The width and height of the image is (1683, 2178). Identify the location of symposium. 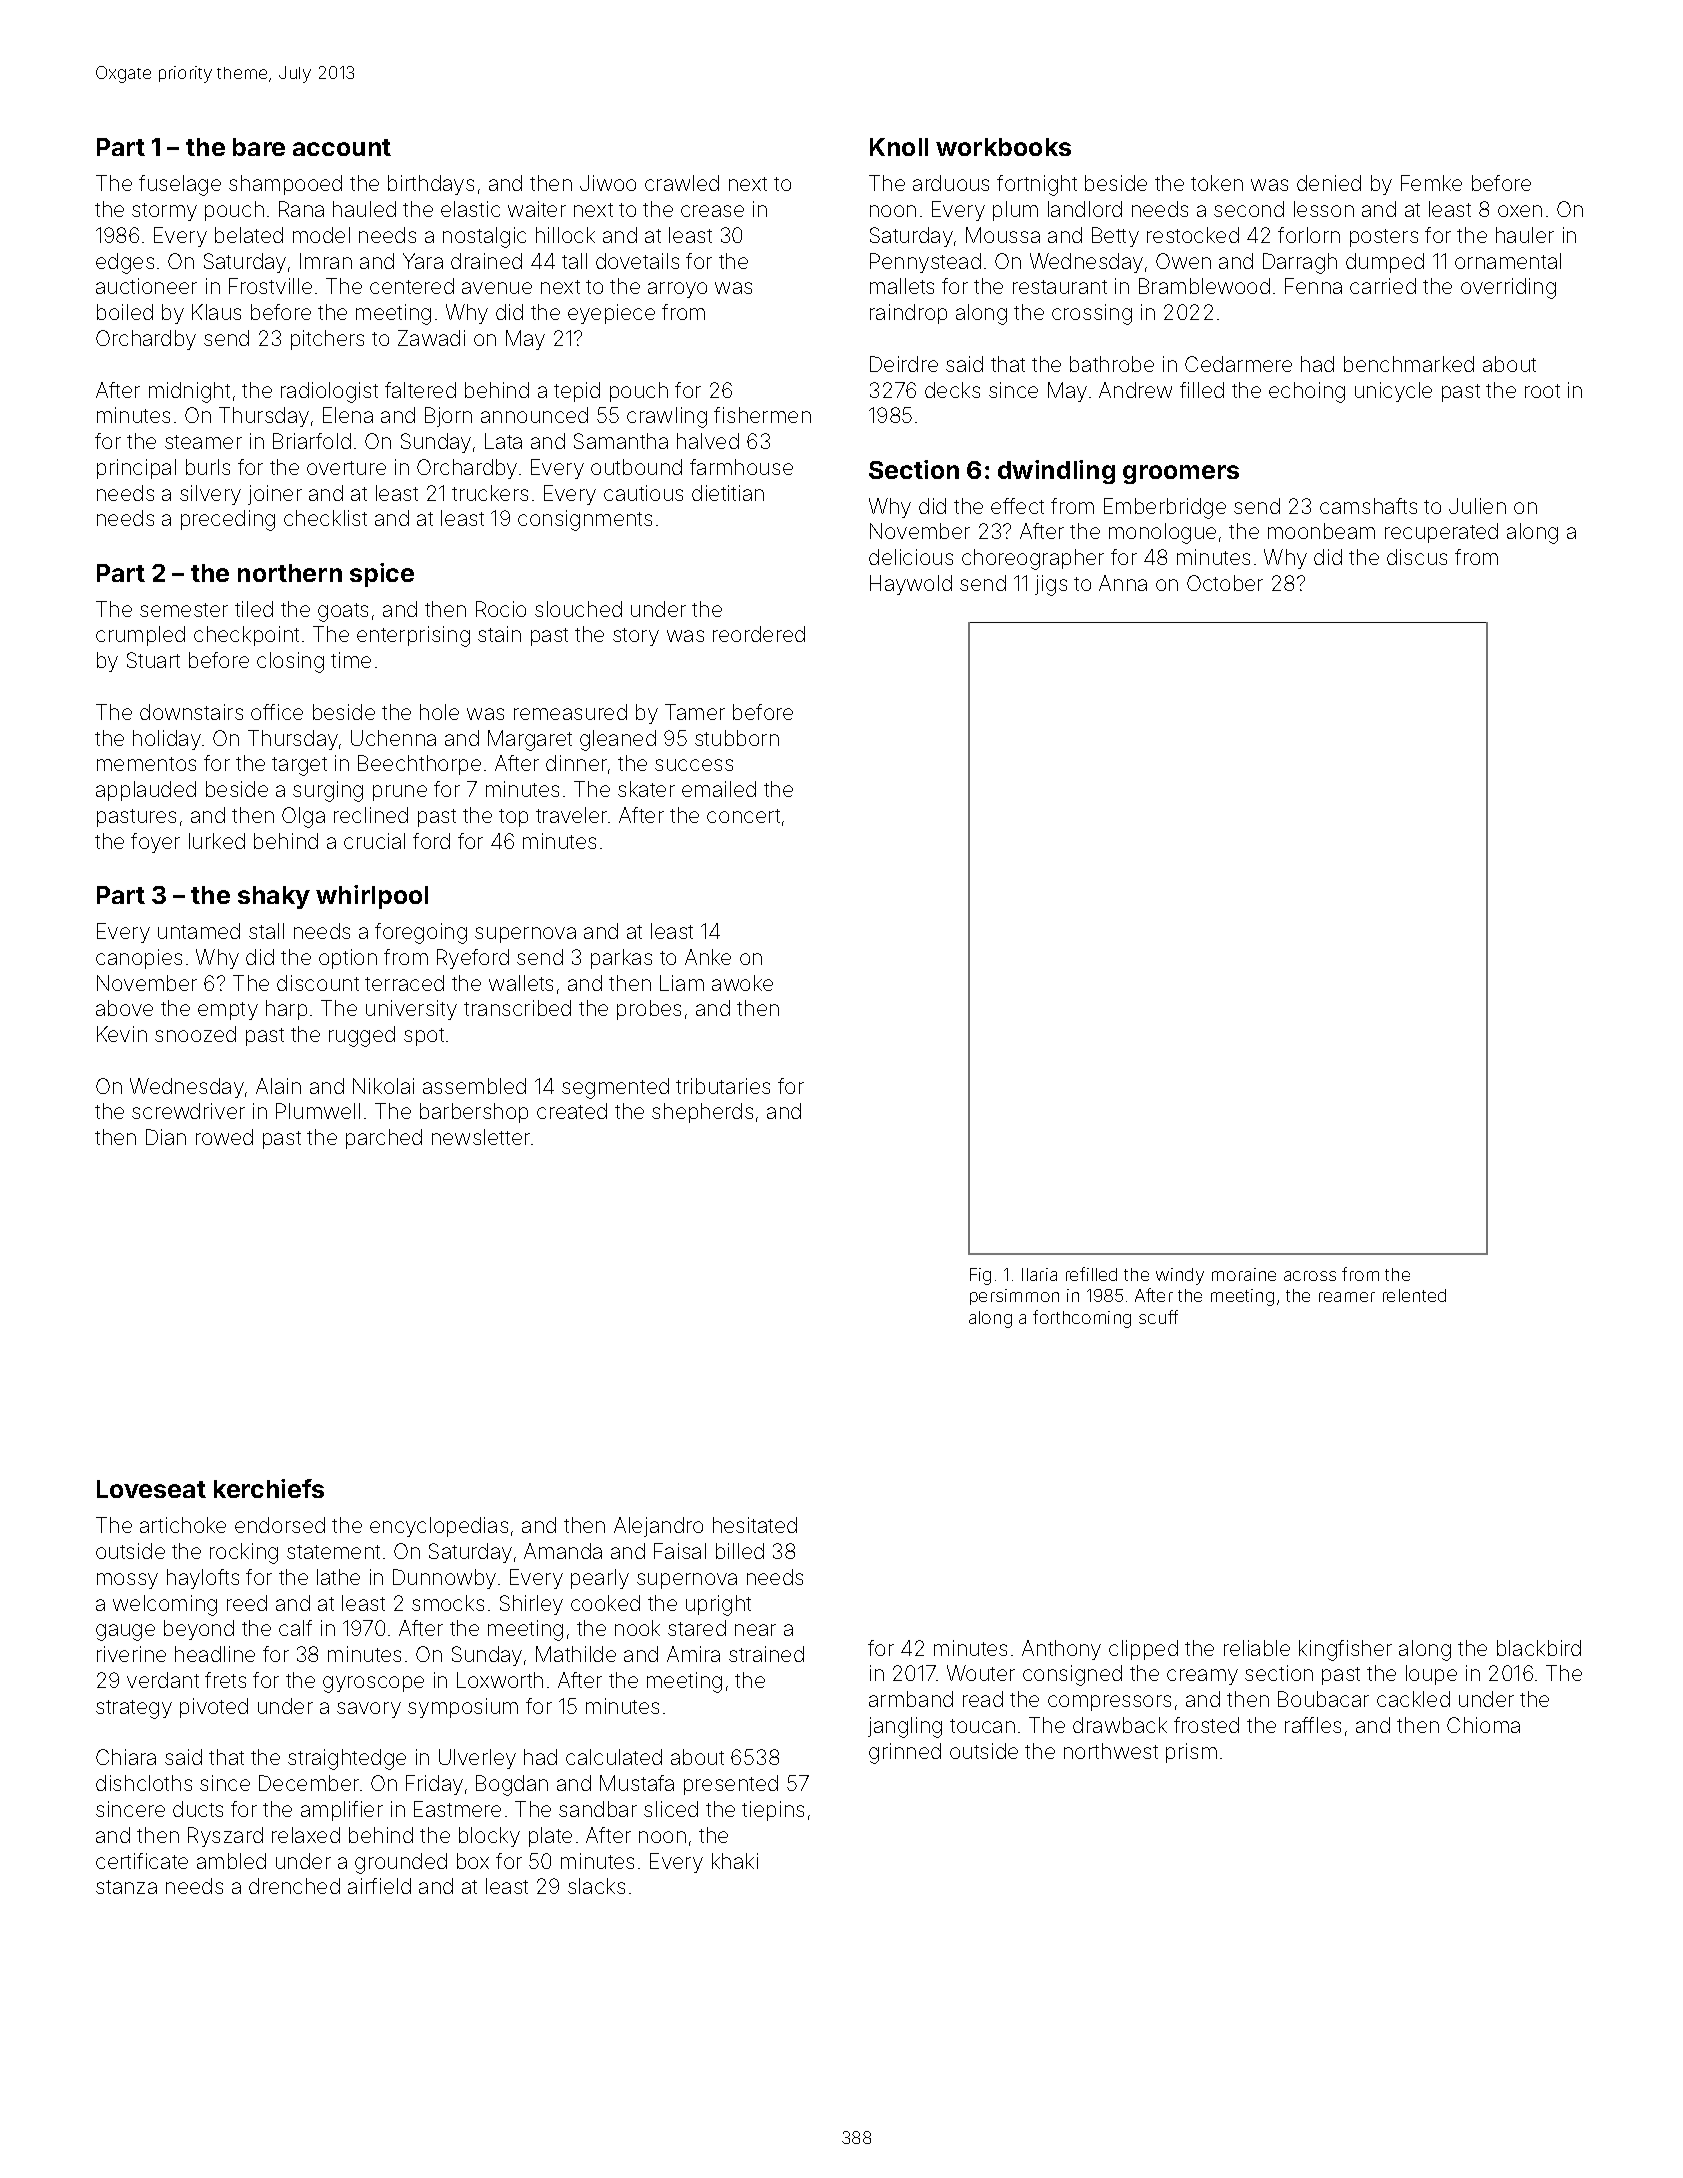
(463, 1708).
